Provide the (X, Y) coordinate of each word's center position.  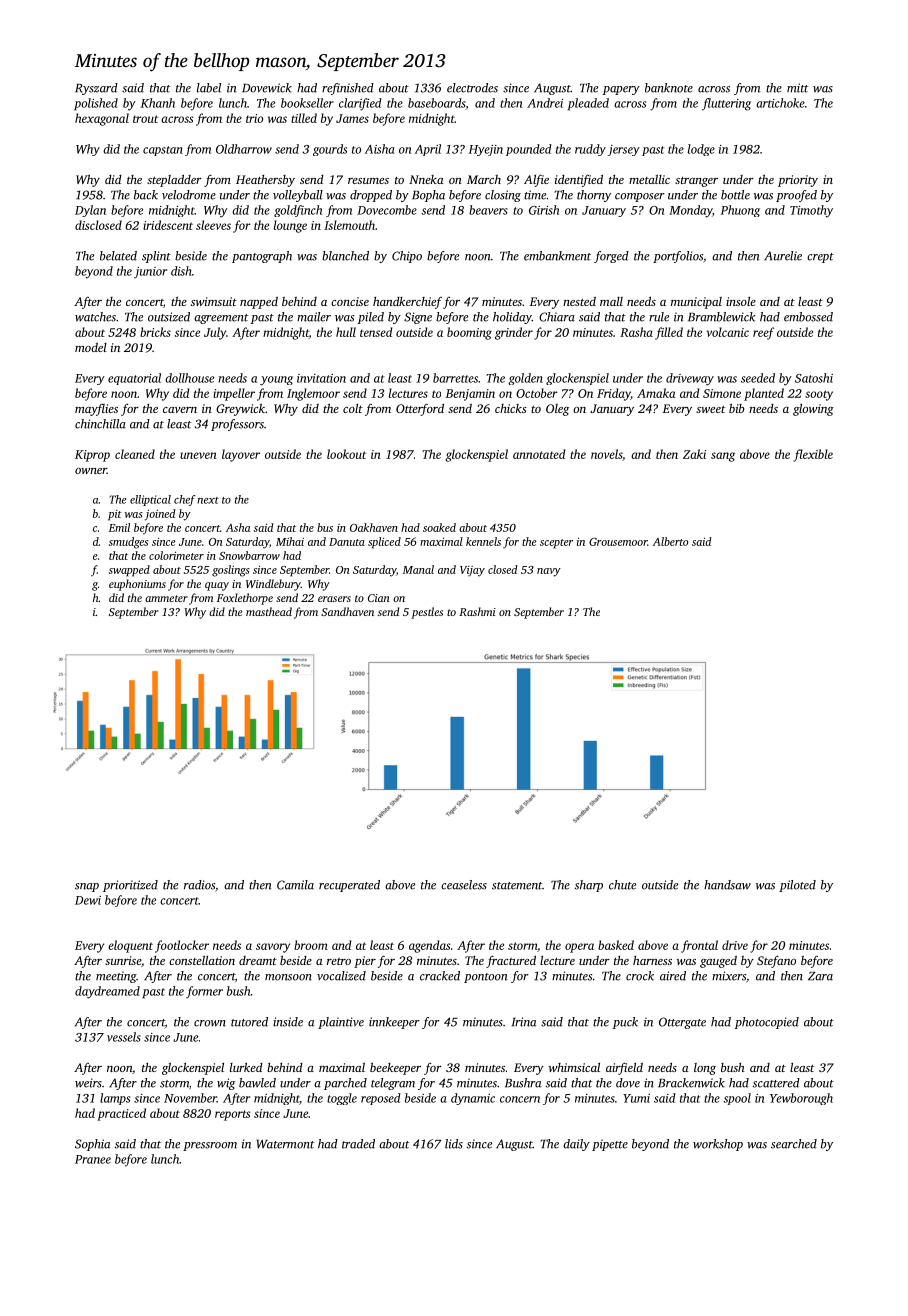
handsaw (727, 885)
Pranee (93, 1159)
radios (199, 885)
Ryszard (96, 89)
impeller (234, 394)
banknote (669, 88)
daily (576, 1145)
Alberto (670, 541)
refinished (348, 89)
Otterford (420, 409)
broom (311, 945)
